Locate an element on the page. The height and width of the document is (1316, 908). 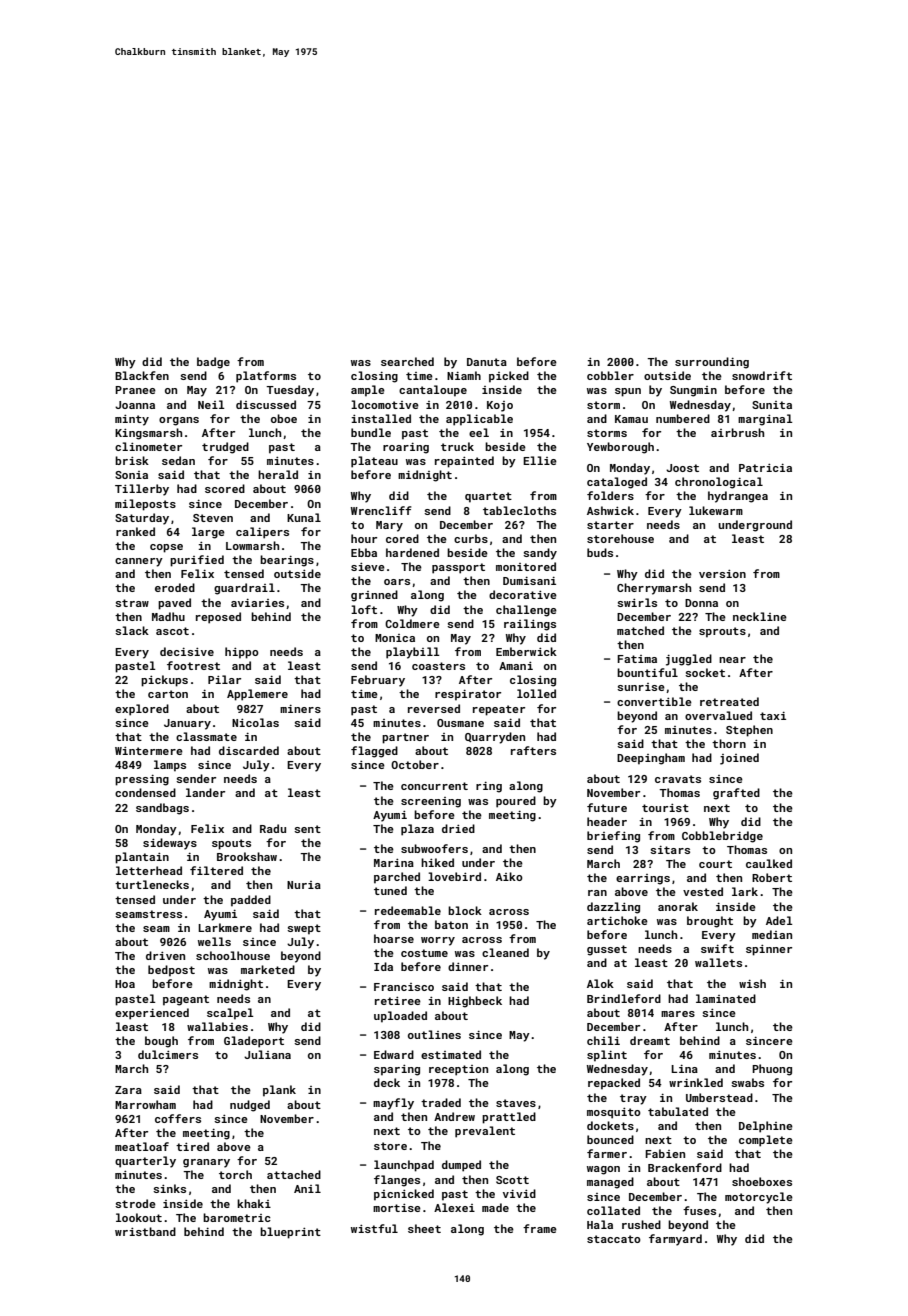
motorcycle is located at coordinates (759, 1198).
